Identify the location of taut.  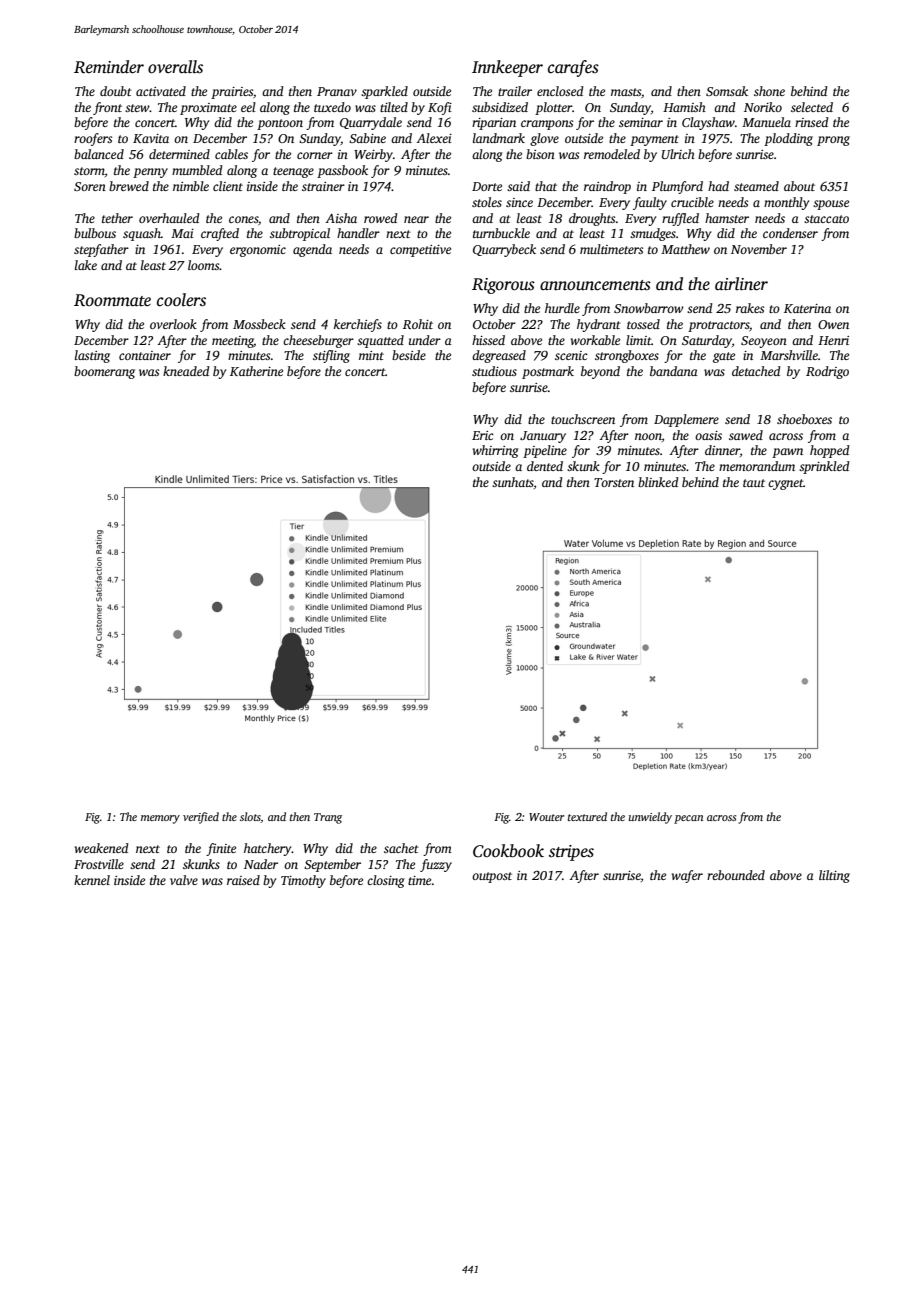
(754, 483).
